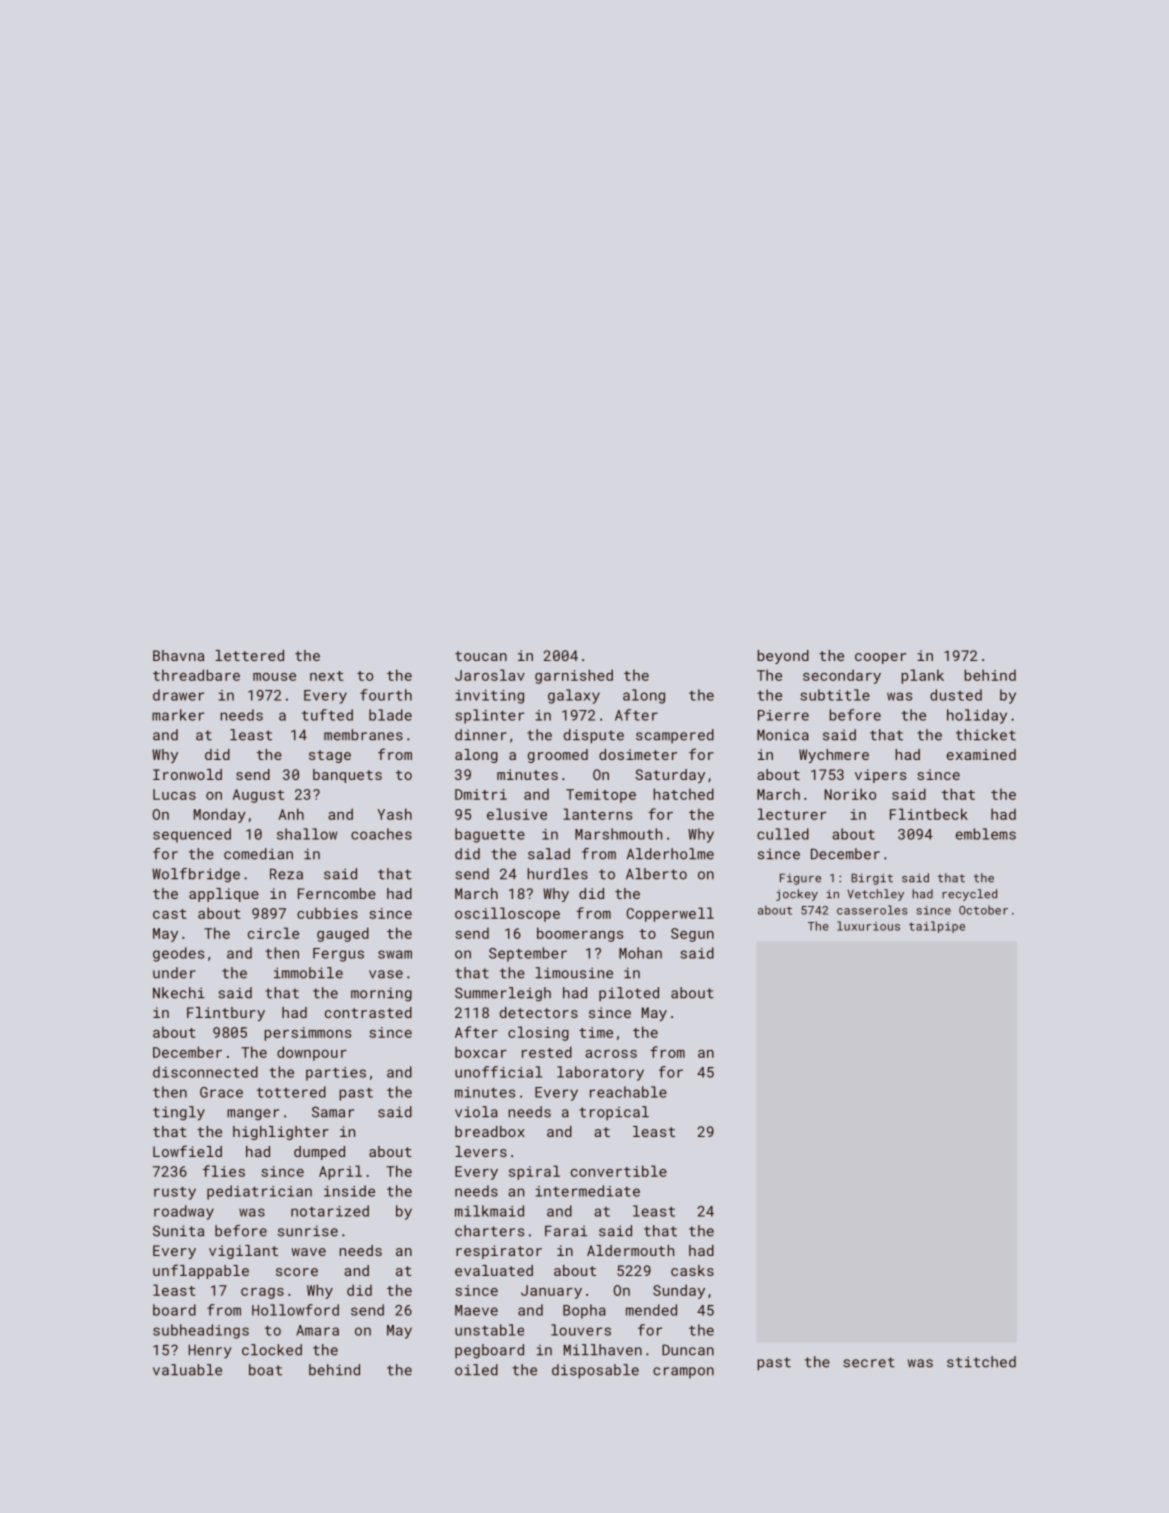 This screenshot has height=1513, width=1169. Describe the element at coordinates (178, 695) in the screenshot. I see `drawer` at that location.
